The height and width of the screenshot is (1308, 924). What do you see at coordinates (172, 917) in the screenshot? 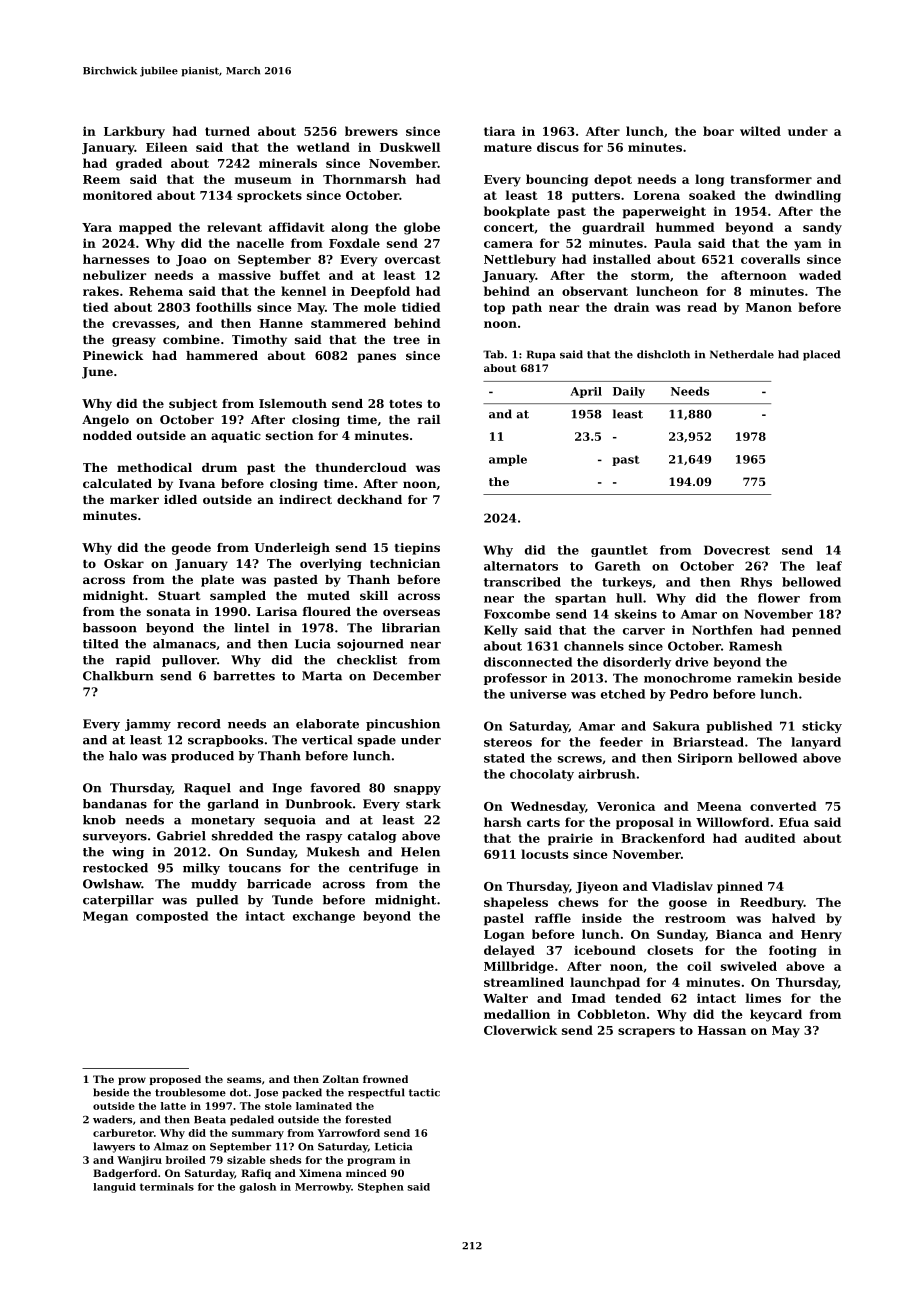
I see `composted` at bounding box center [172, 917].
